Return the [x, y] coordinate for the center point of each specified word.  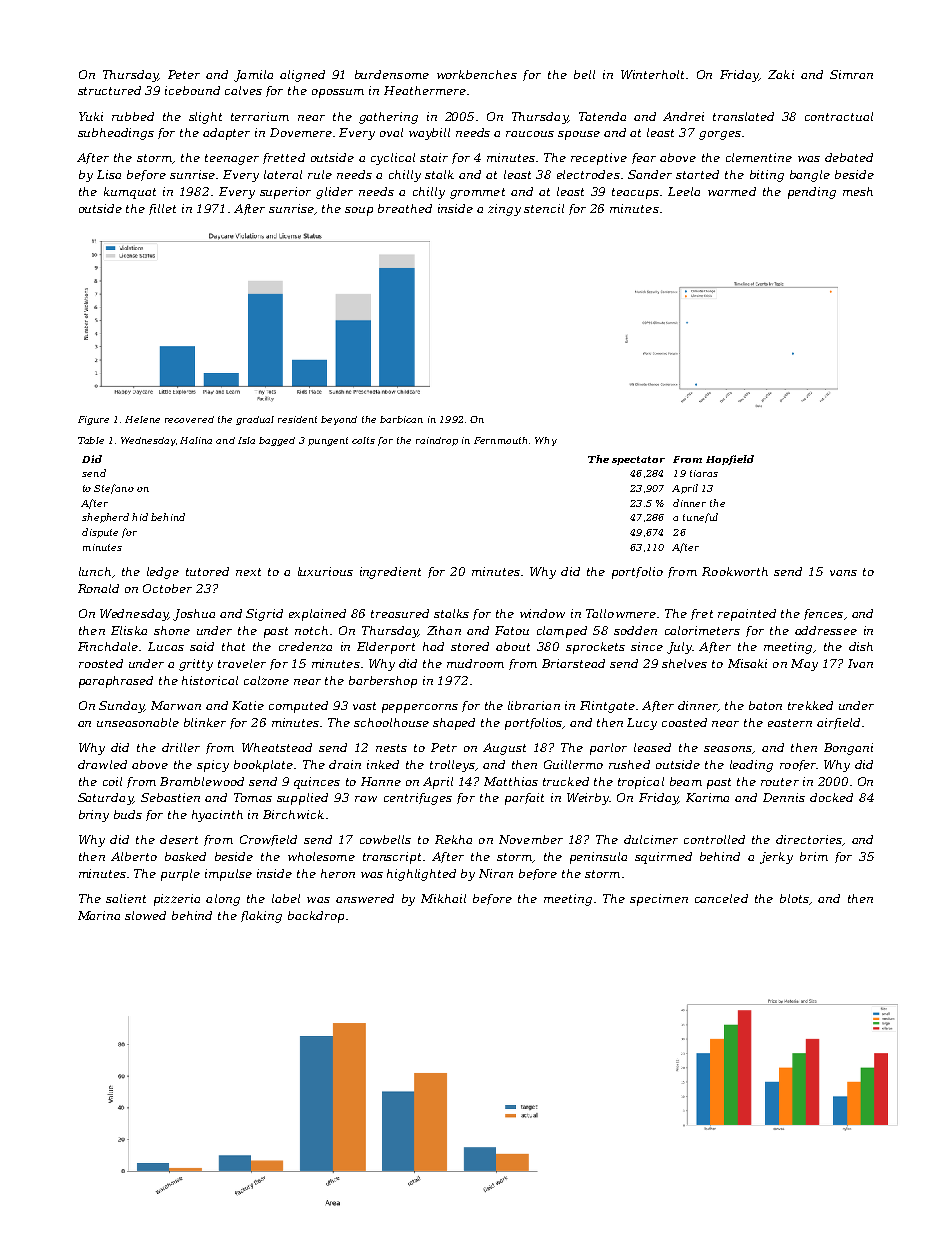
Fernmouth [500, 440]
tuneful [700, 518]
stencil [544, 208]
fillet [162, 209]
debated [849, 157]
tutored [207, 571]
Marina [99, 915]
